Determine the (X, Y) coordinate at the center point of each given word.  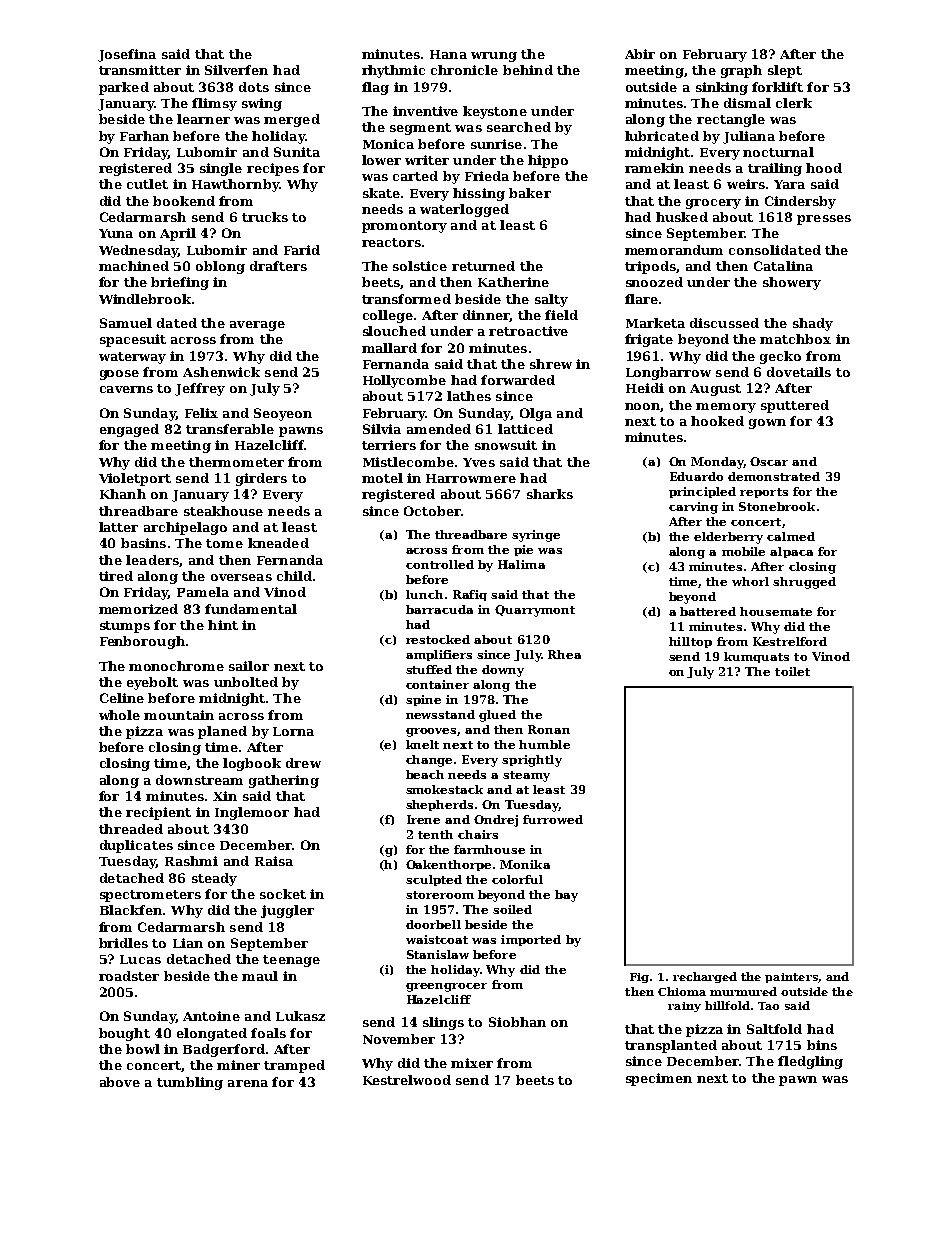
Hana (448, 54)
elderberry (728, 538)
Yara (789, 184)
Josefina (127, 55)
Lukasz (300, 1016)
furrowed (553, 819)
